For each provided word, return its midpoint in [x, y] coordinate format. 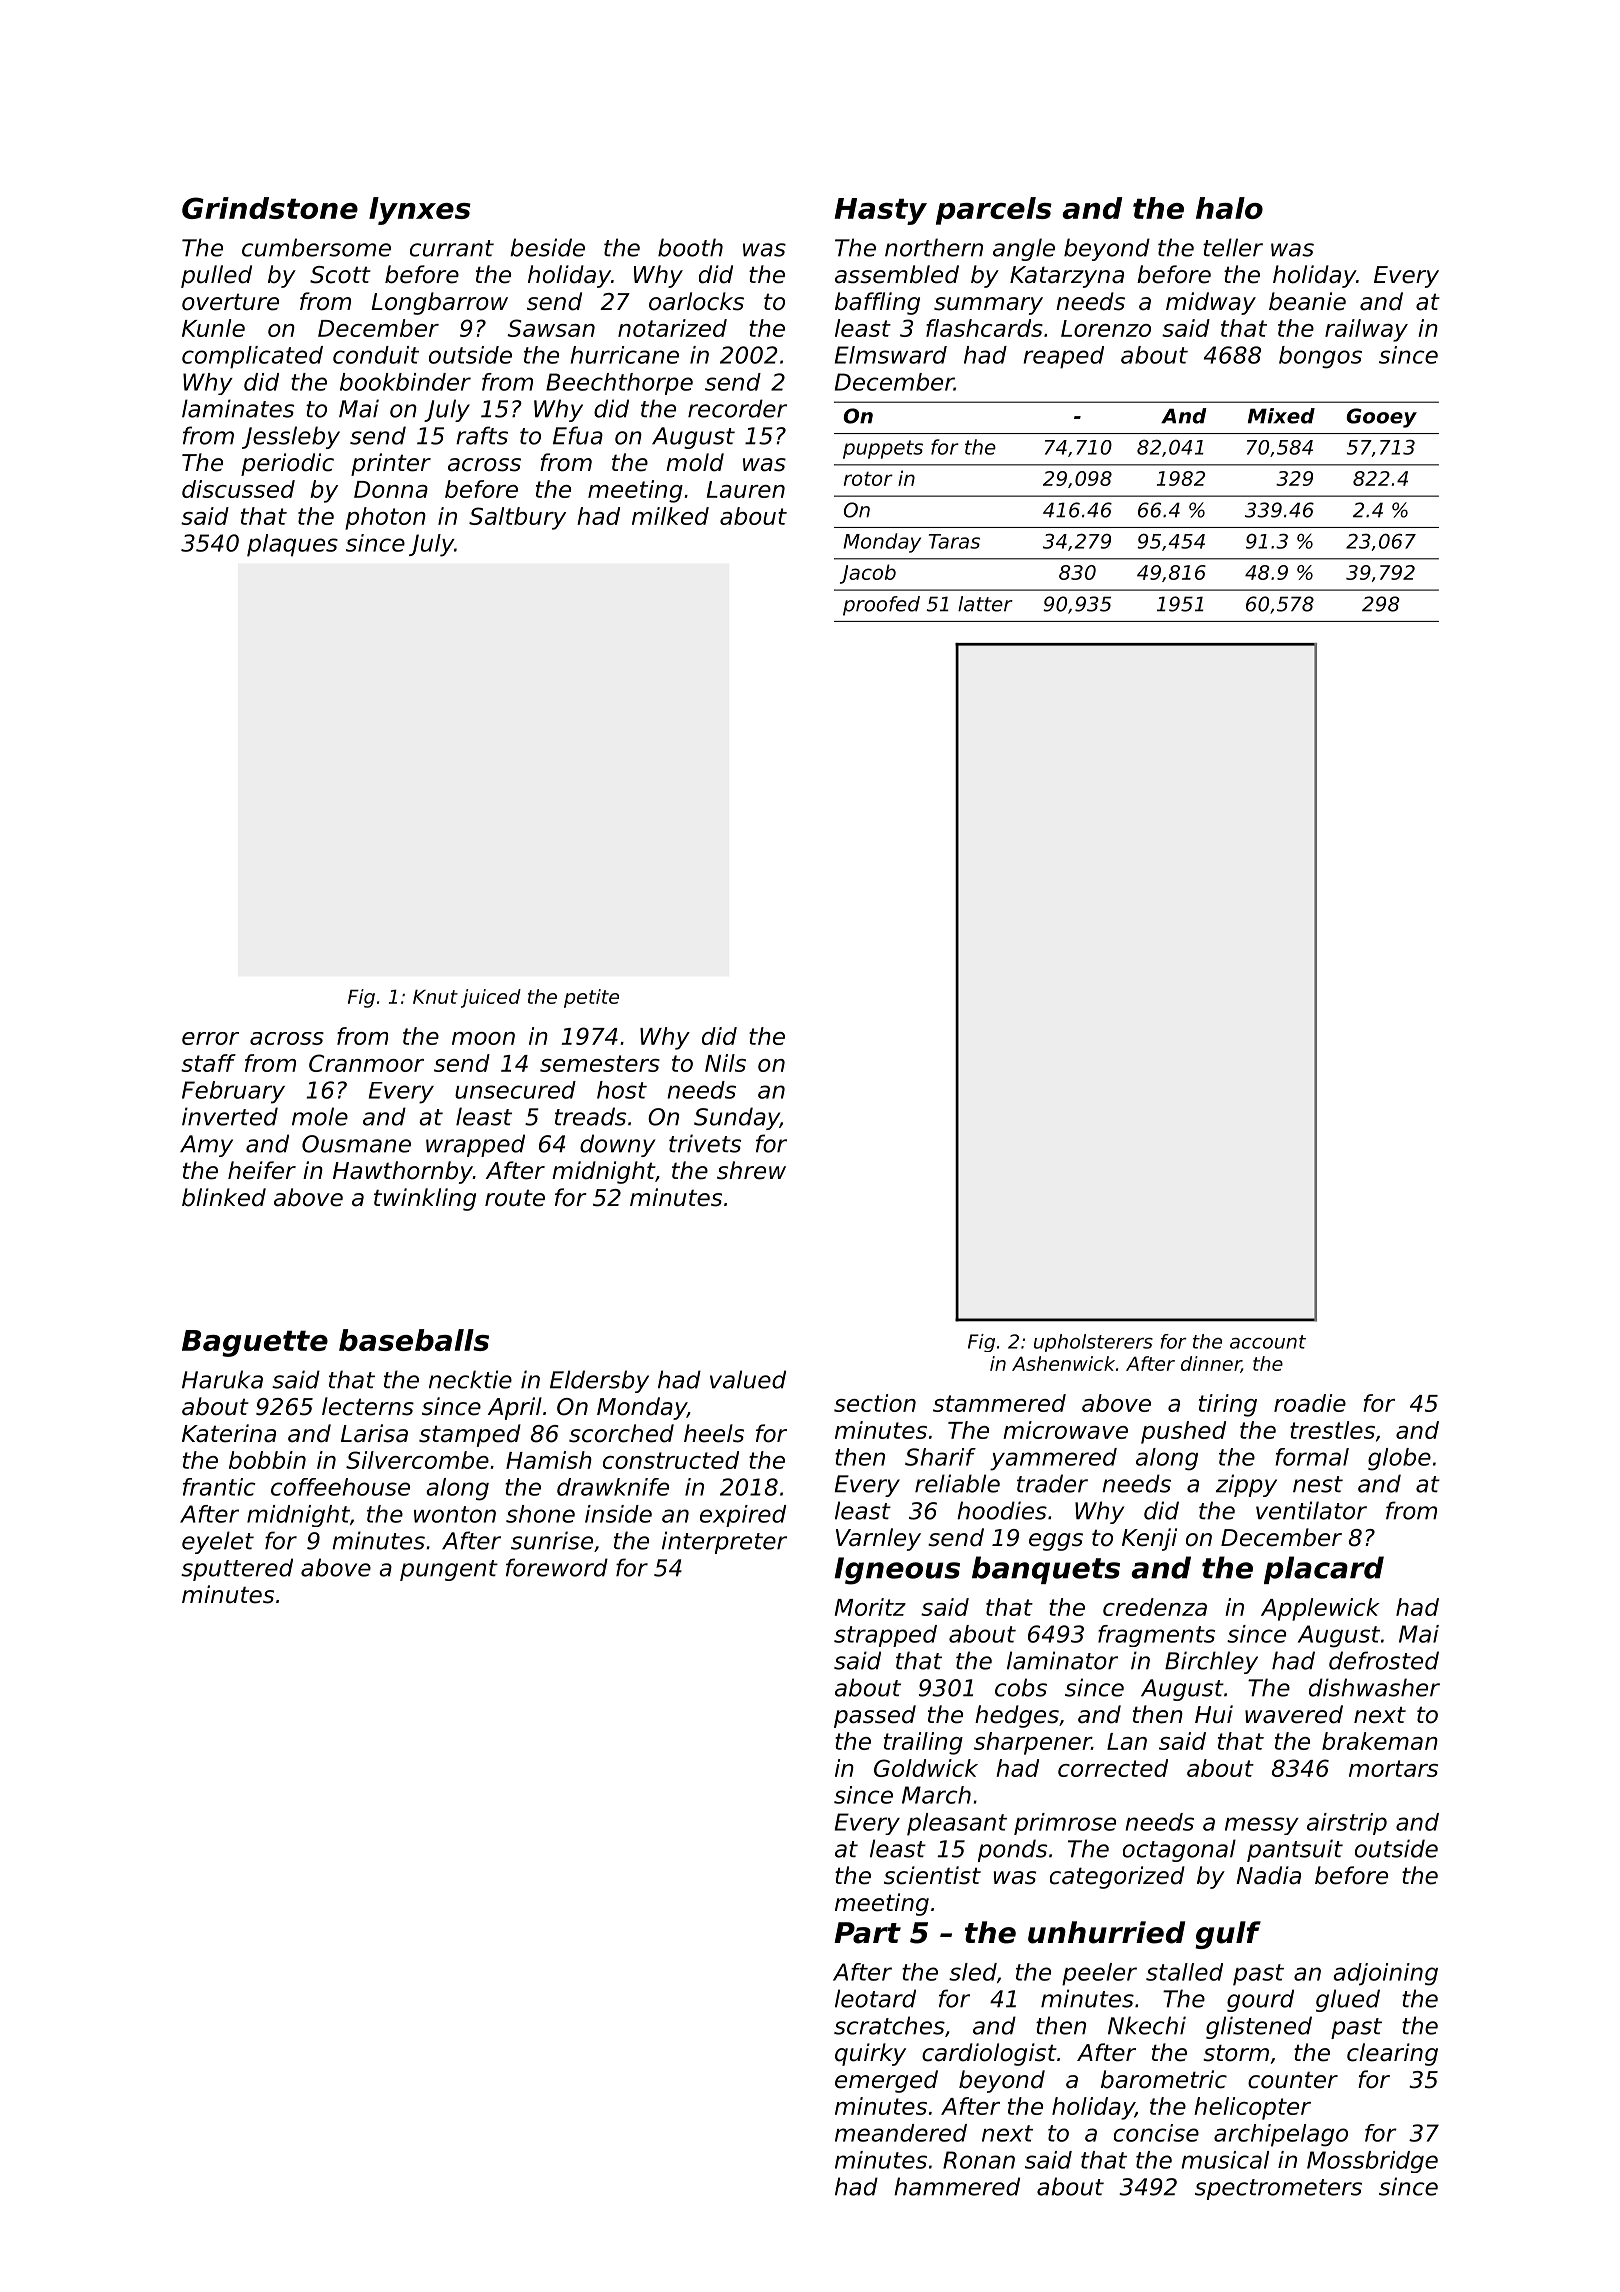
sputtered [237, 1569]
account [1268, 1342]
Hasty [880, 211]
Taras [954, 541]
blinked [224, 1197]
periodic [287, 464]
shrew [751, 1170]
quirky [870, 2054]
